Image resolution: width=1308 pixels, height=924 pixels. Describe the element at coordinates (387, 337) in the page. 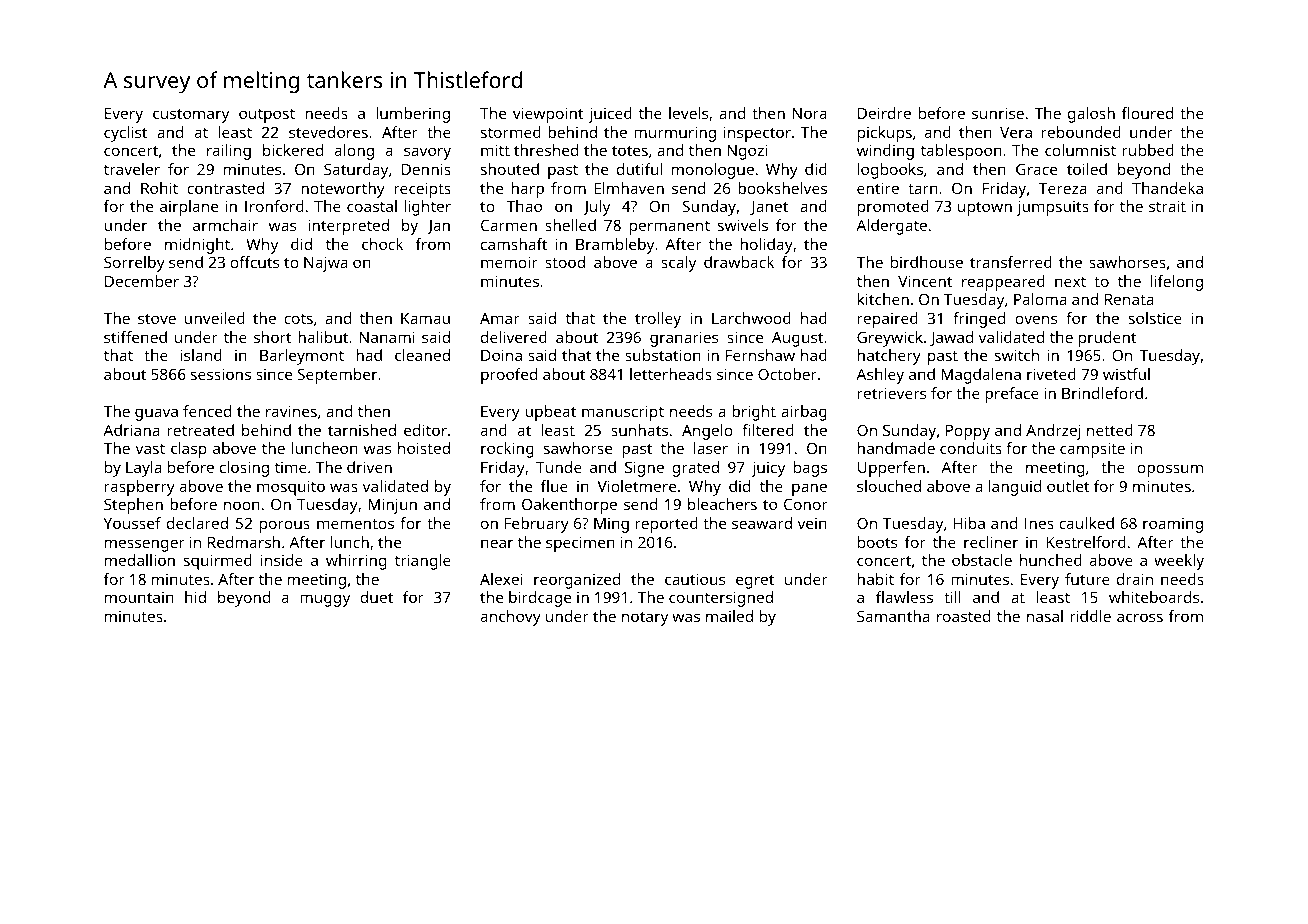

I see `Nanami` at that location.
